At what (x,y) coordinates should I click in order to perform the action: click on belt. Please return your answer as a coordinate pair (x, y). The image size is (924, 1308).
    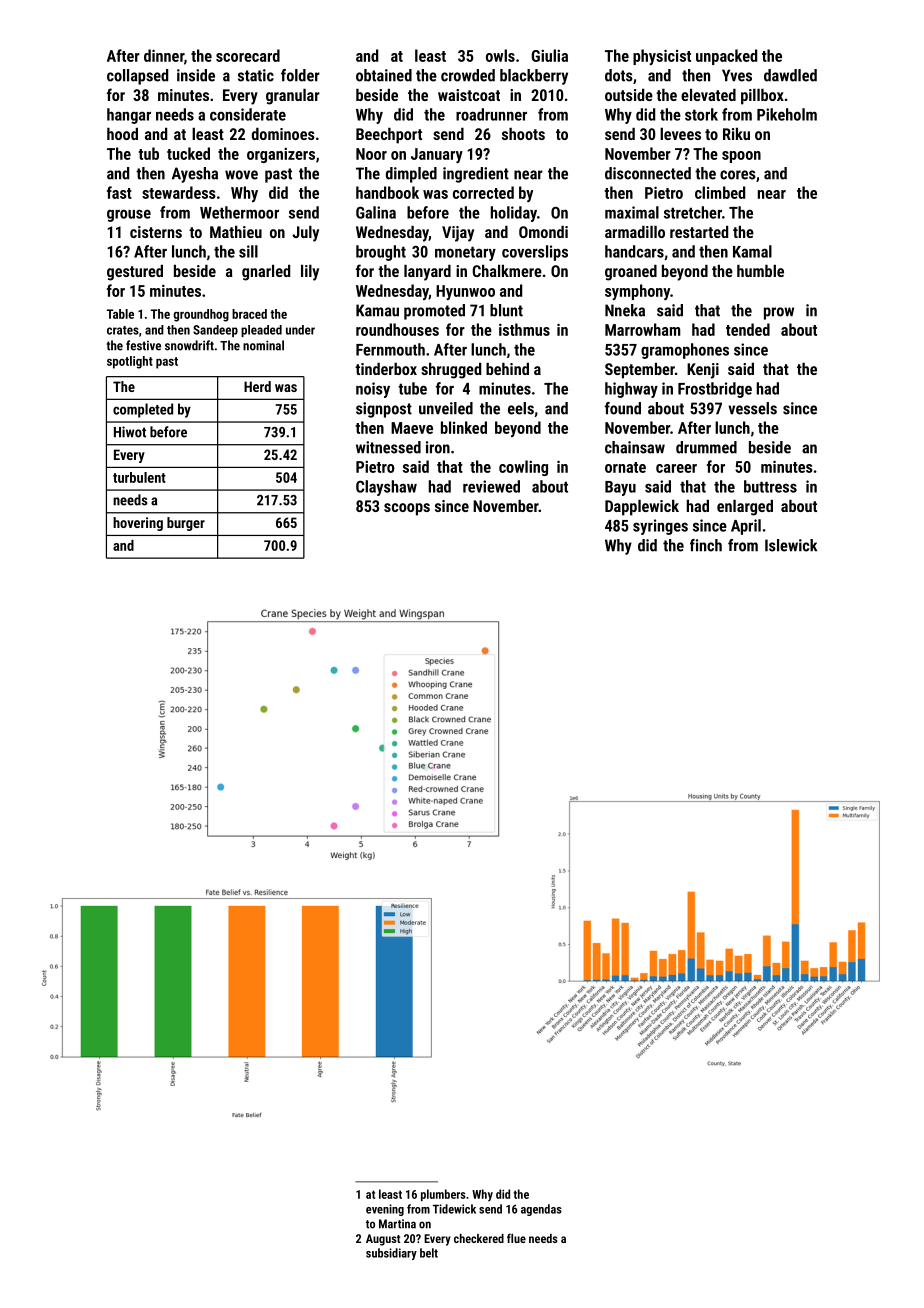
    Looking at the image, I should click on (429, 1253).
